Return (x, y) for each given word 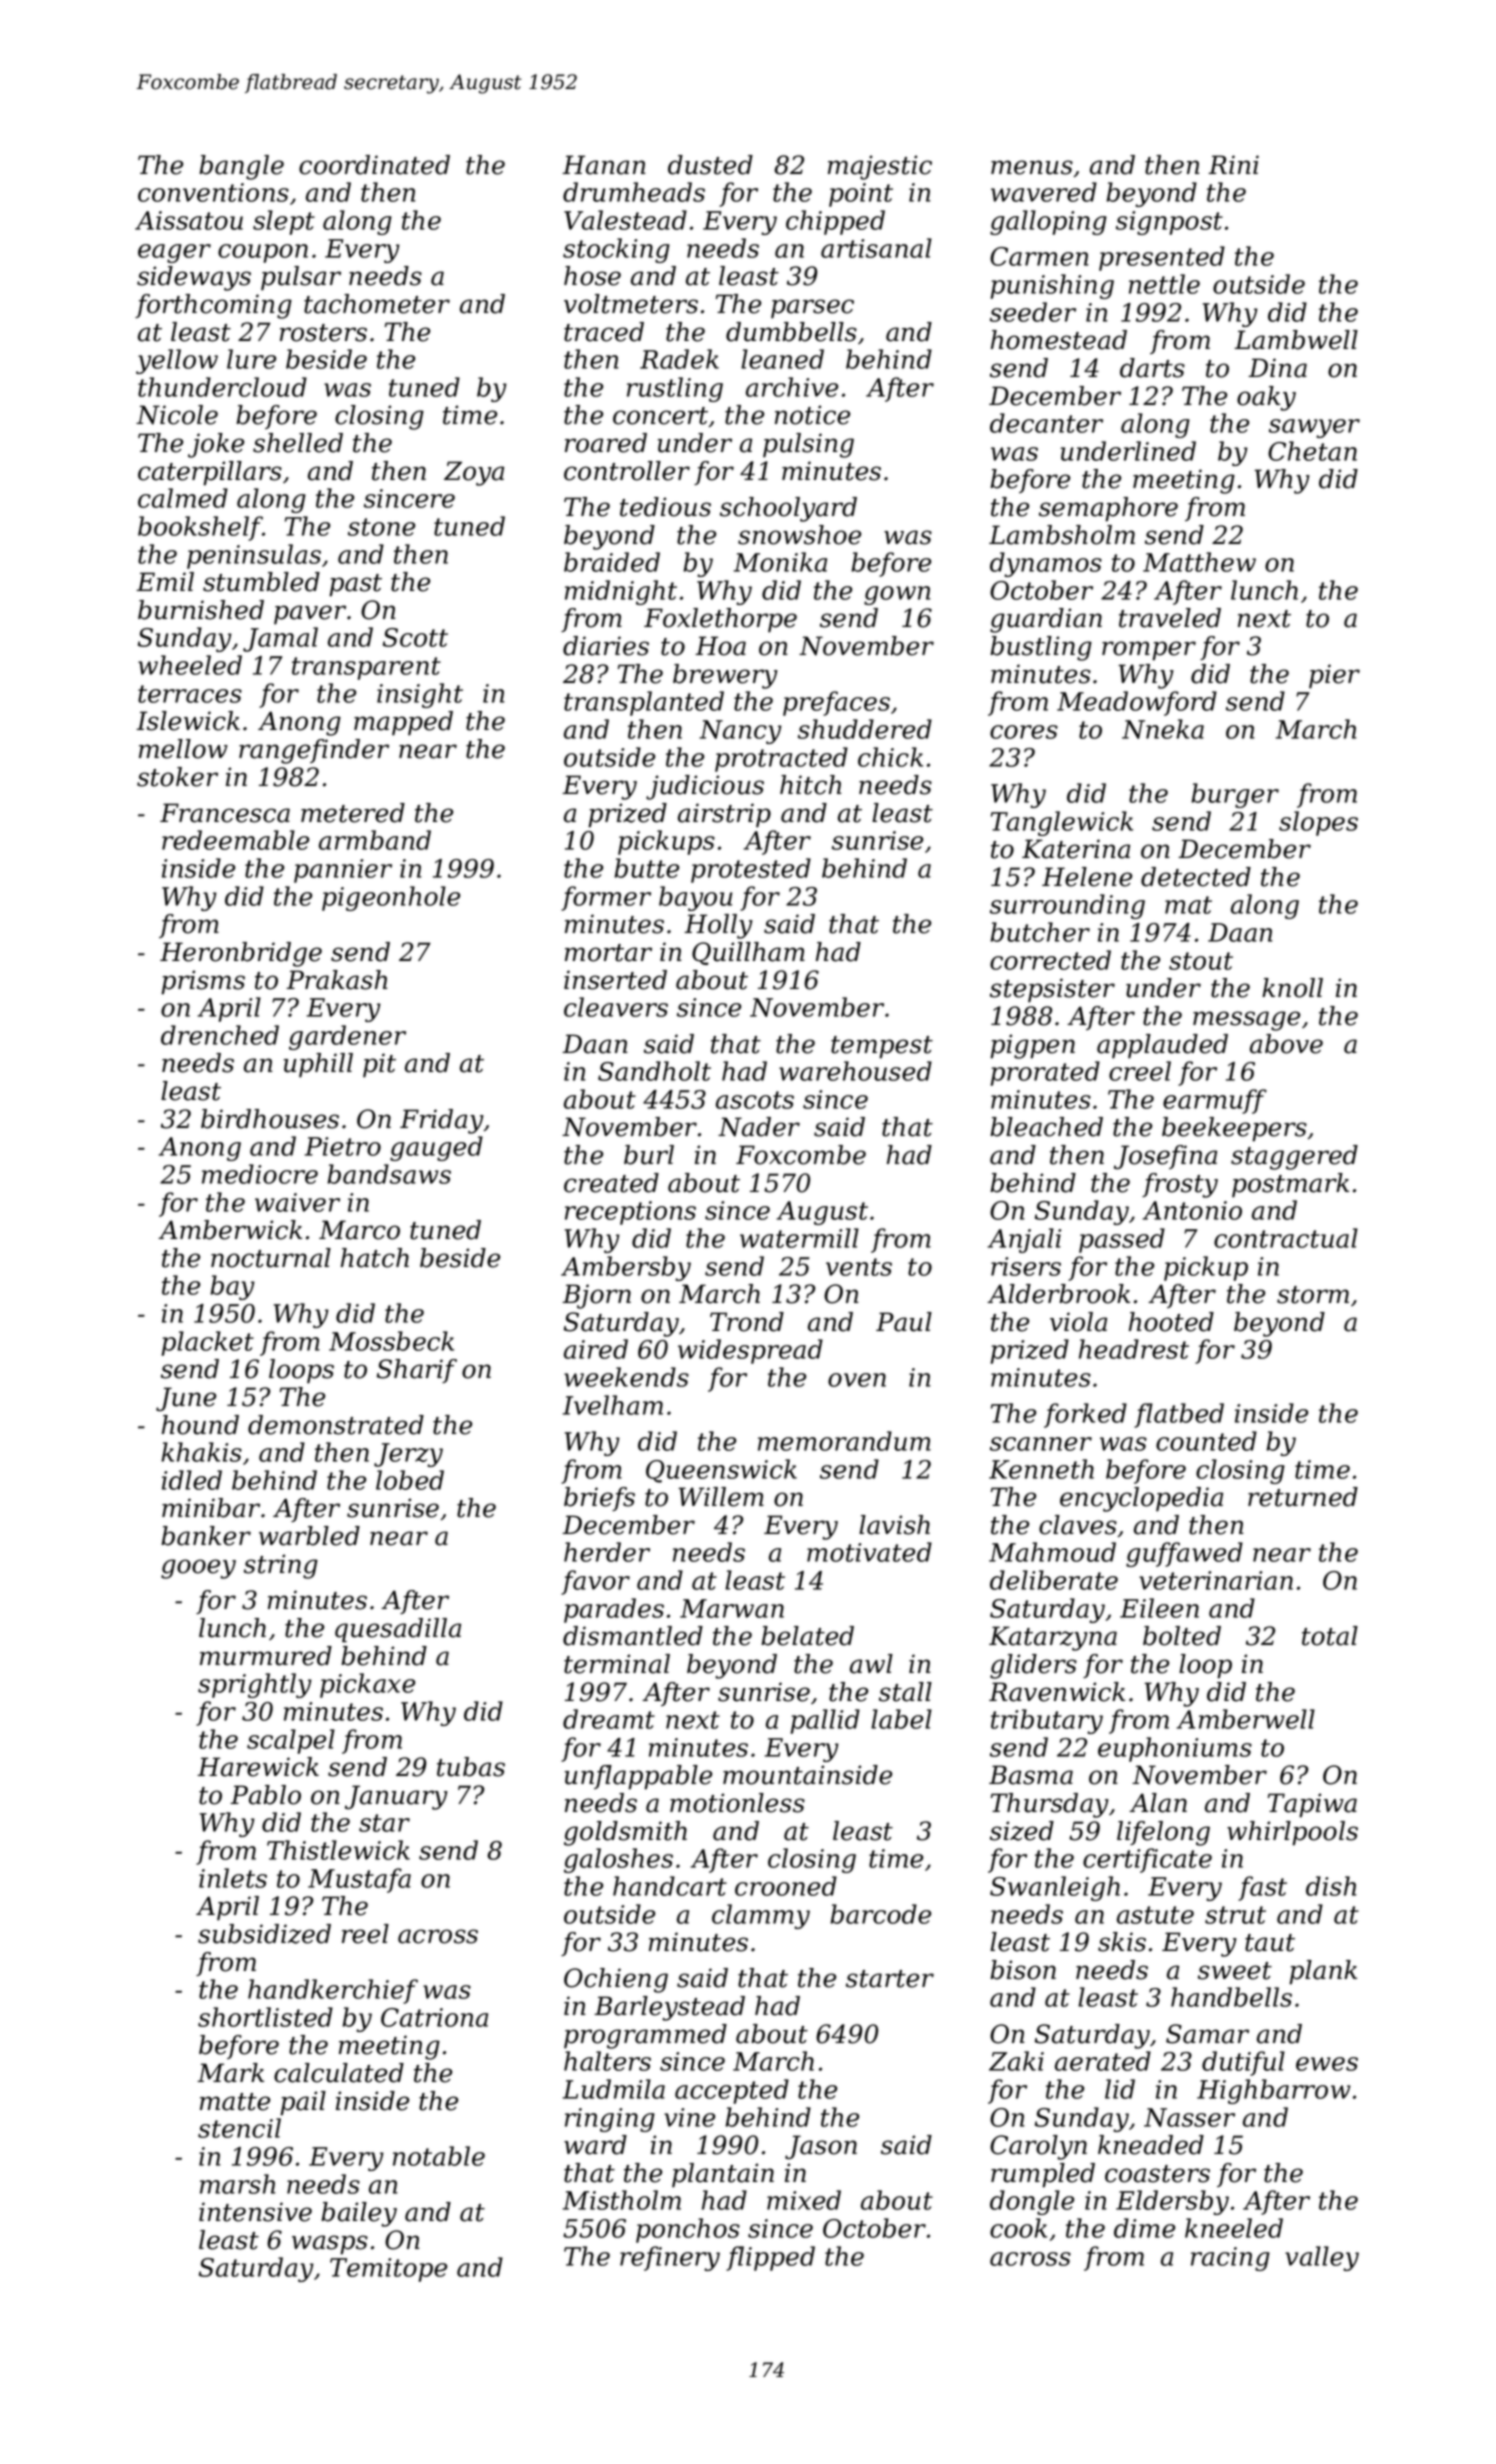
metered (353, 813)
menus (1032, 167)
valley (1322, 2258)
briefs (599, 1499)
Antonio (1192, 1210)
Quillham (748, 953)
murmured (266, 1656)
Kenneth (1041, 1469)
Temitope (388, 2270)
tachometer (377, 304)
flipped (770, 2258)
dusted (710, 165)
